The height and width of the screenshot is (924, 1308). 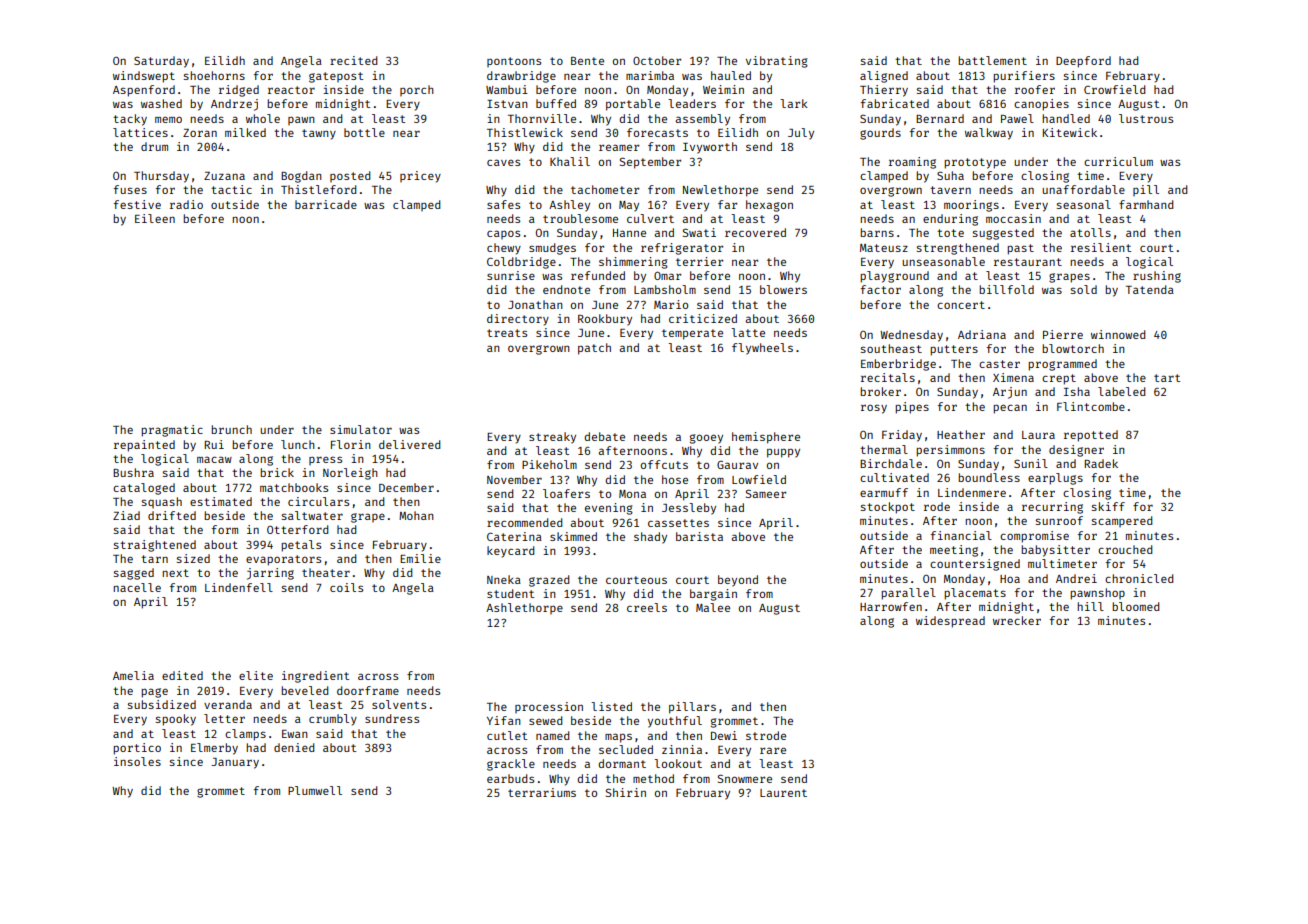 I want to click on sunrise, so click(x=511, y=275).
